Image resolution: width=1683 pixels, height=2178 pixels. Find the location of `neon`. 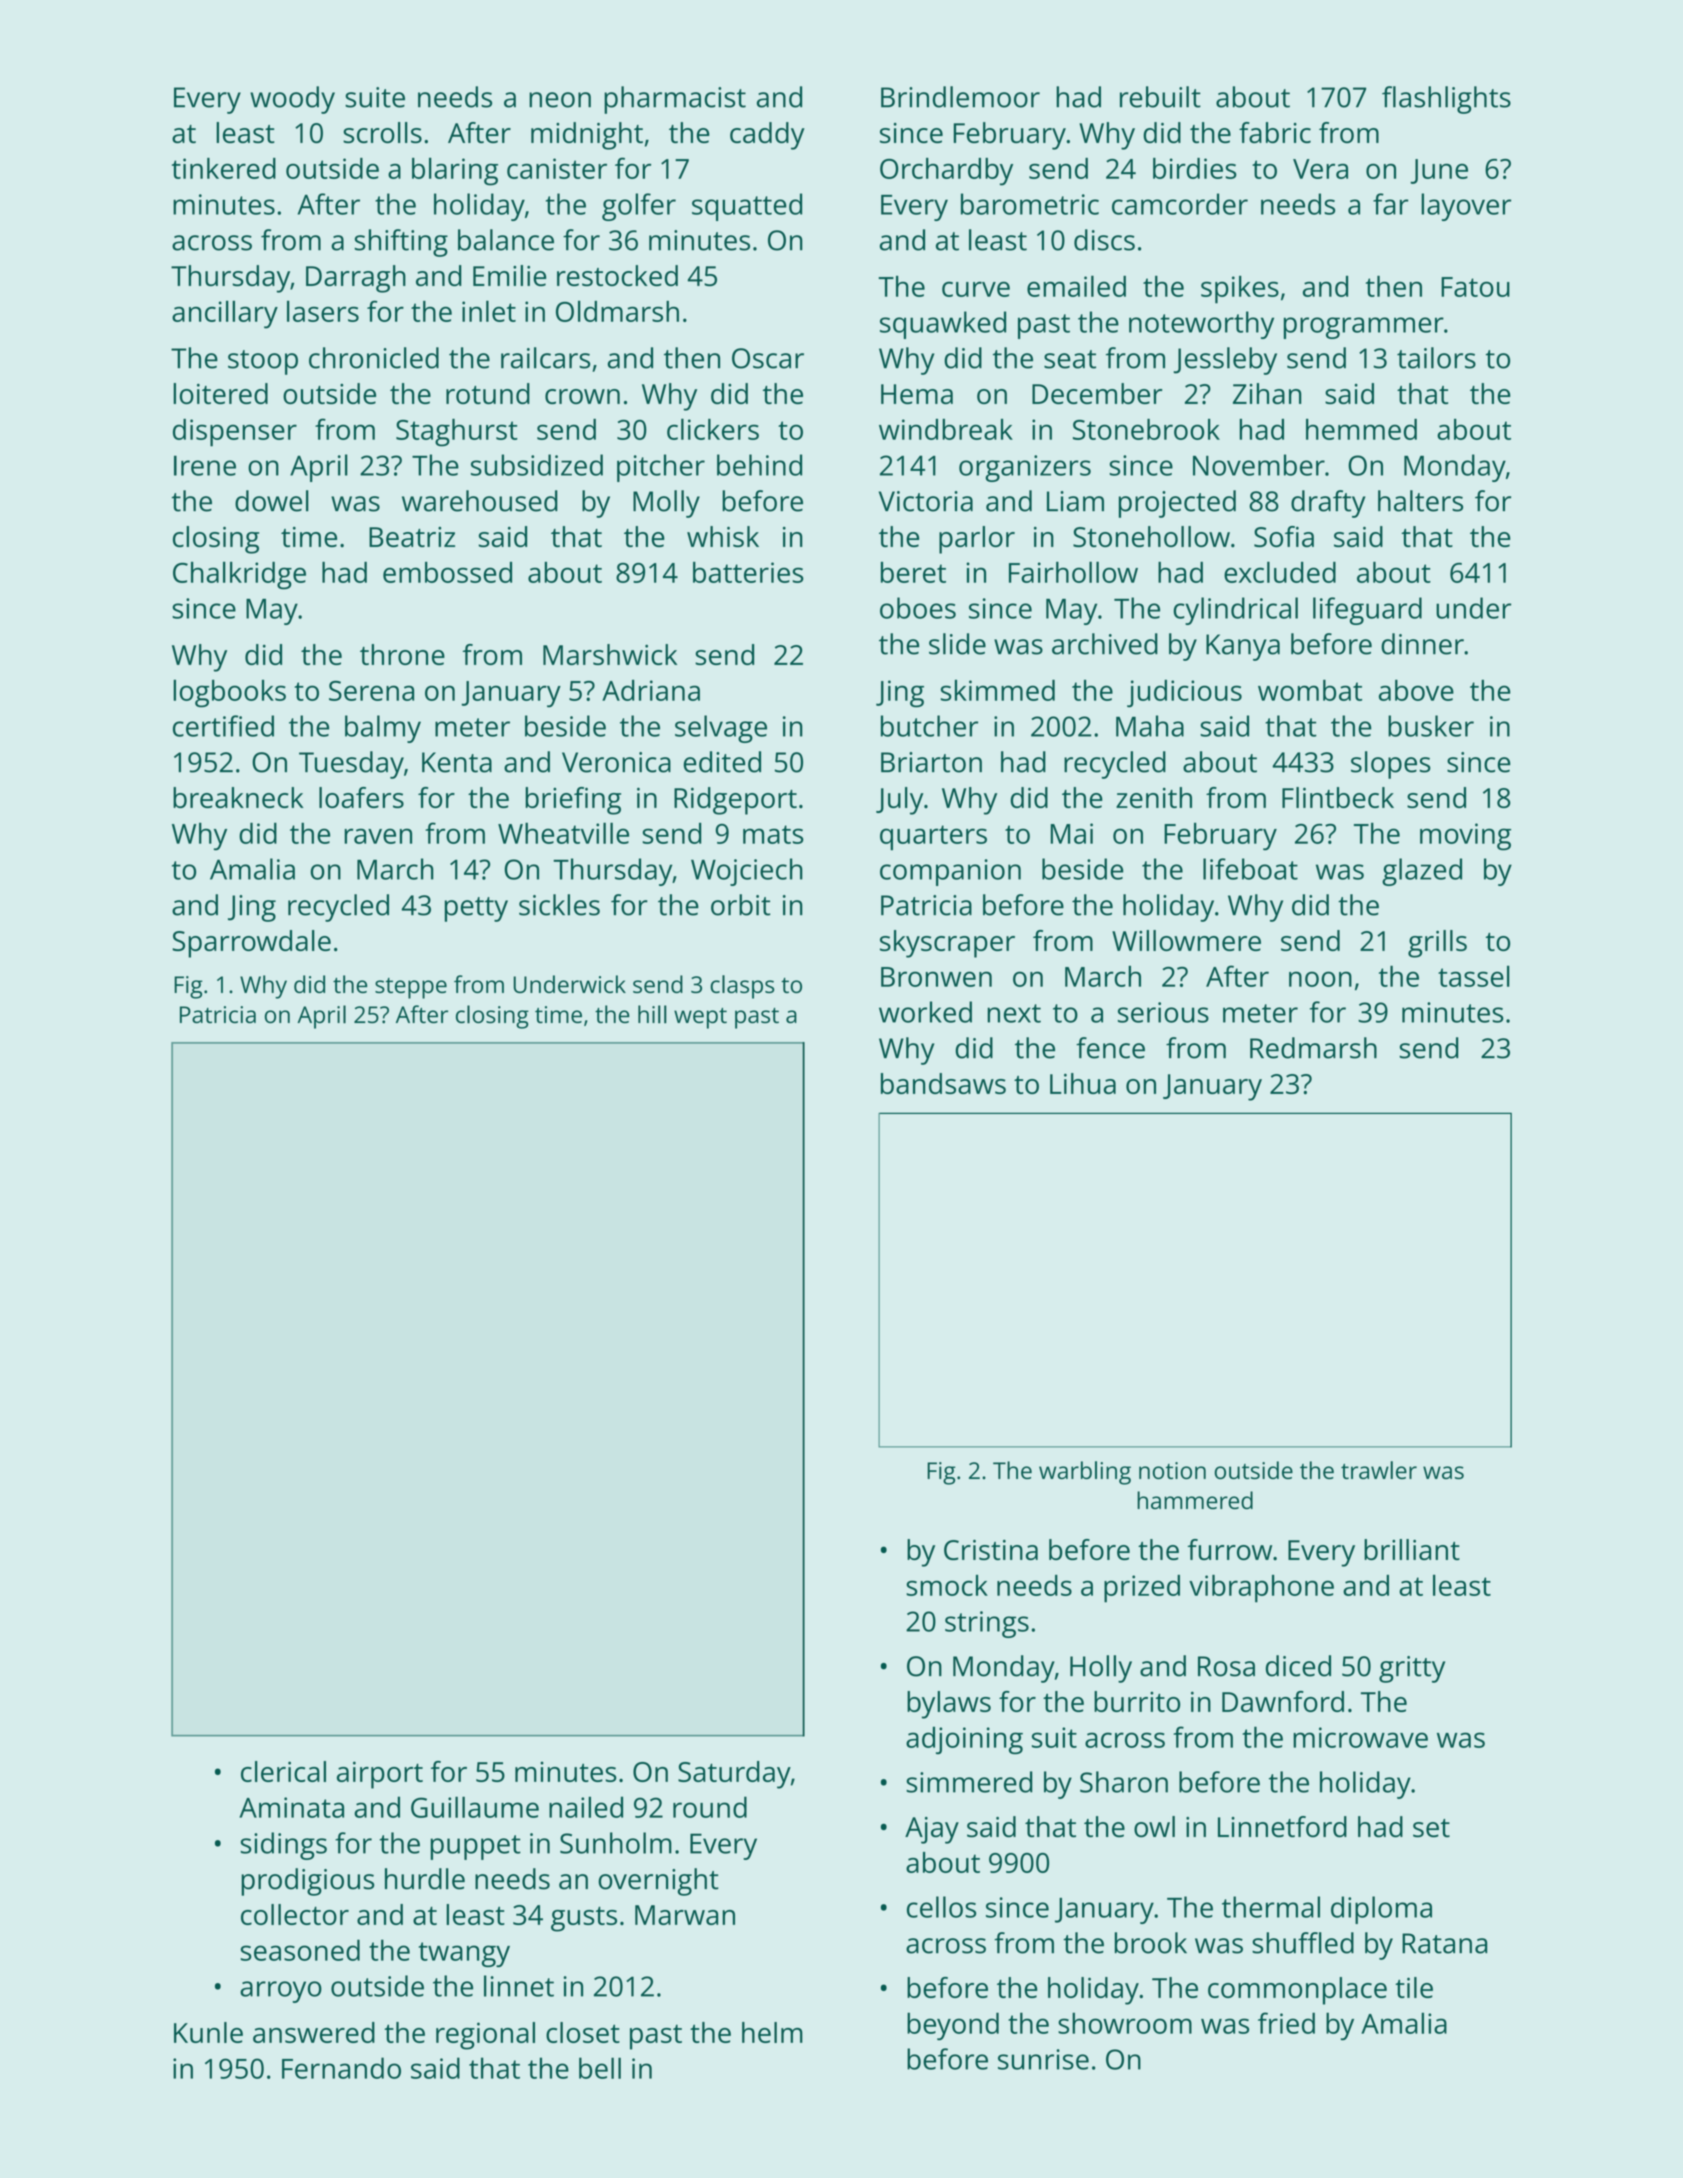

neon is located at coordinates (560, 100).
